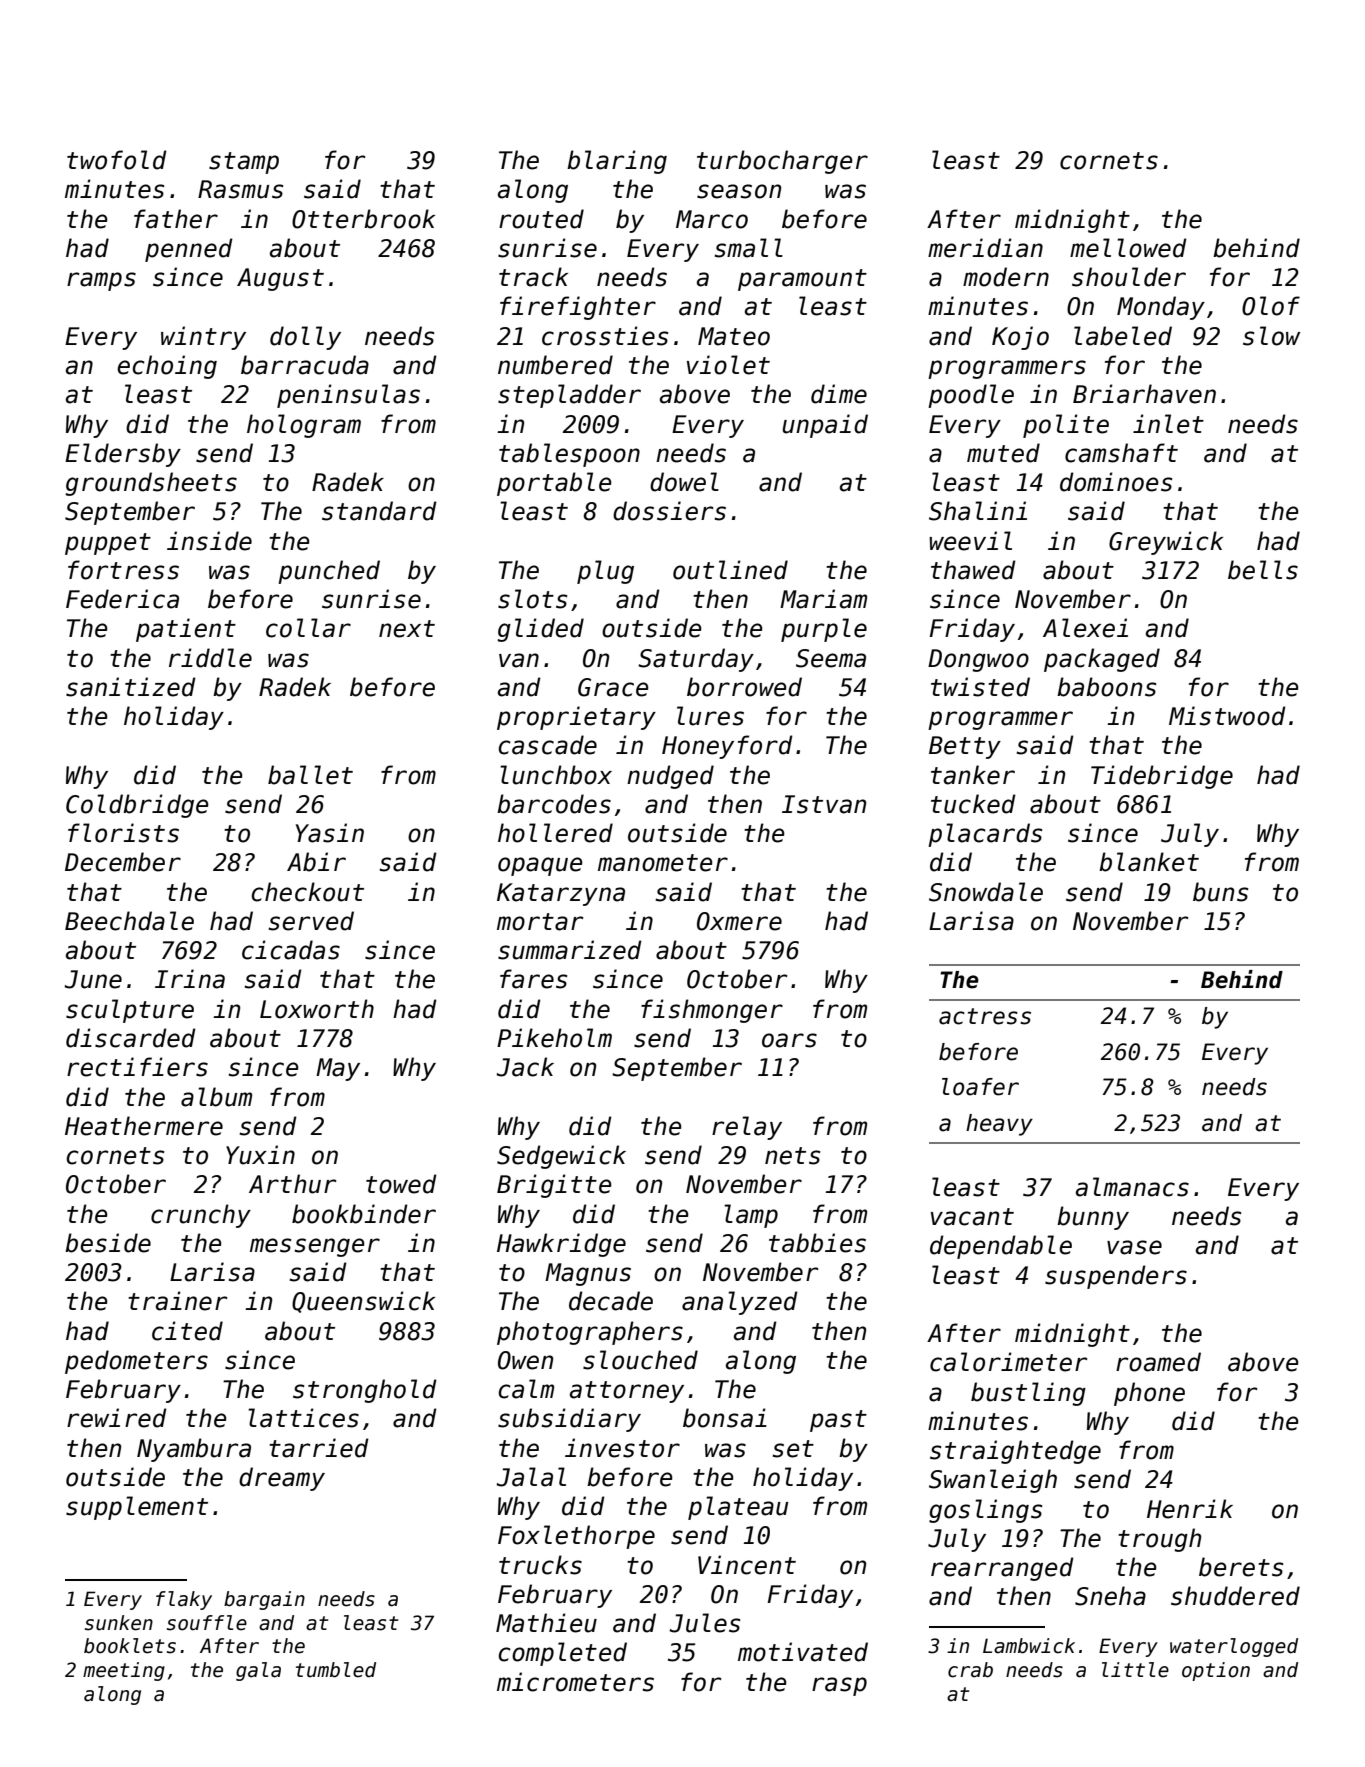  What do you see at coordinates (617, 162) in the image?
I see `blaring` at bounding box center [617, 162].
